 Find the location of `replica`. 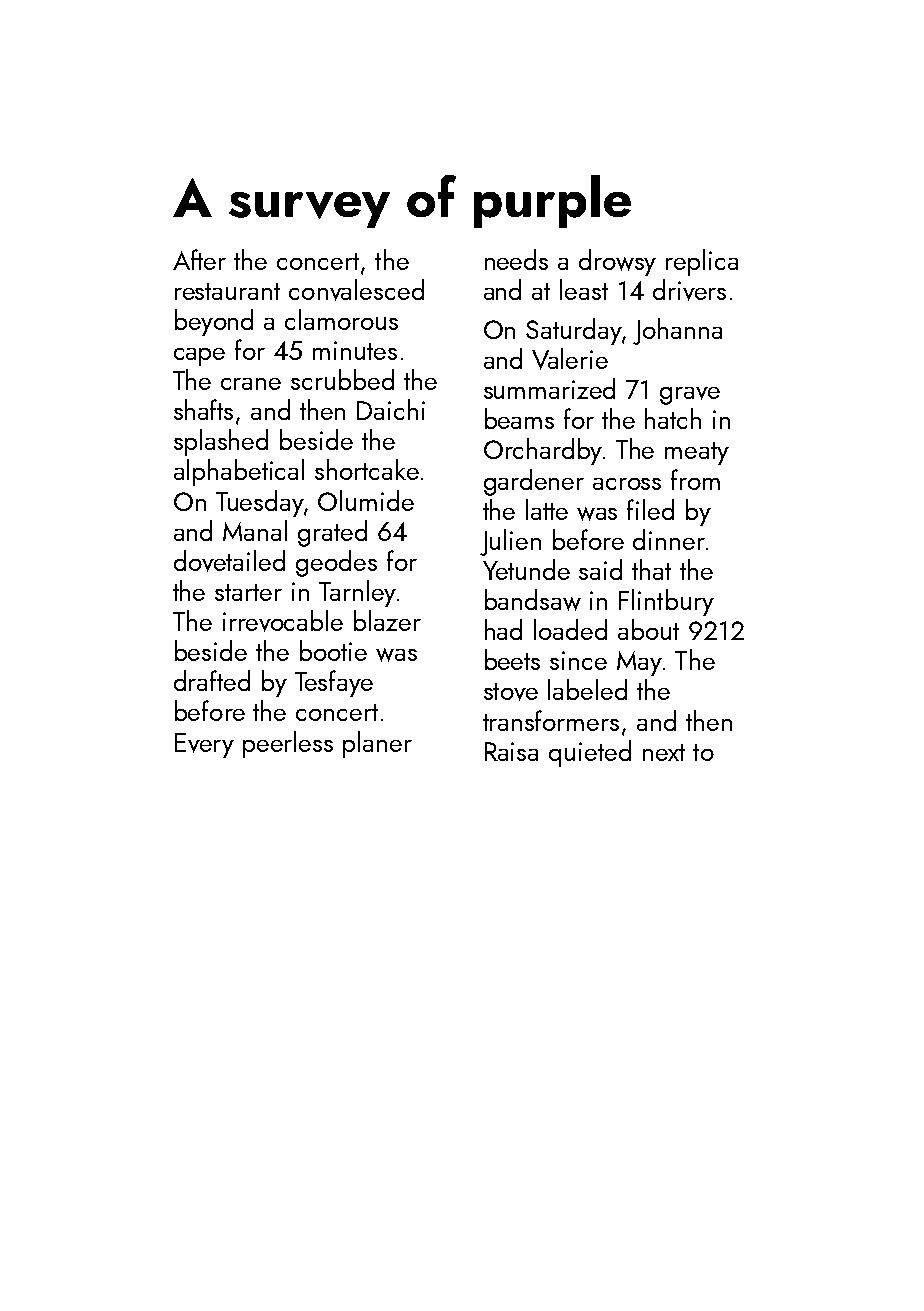

replica is located at coordinates (702, 262).
